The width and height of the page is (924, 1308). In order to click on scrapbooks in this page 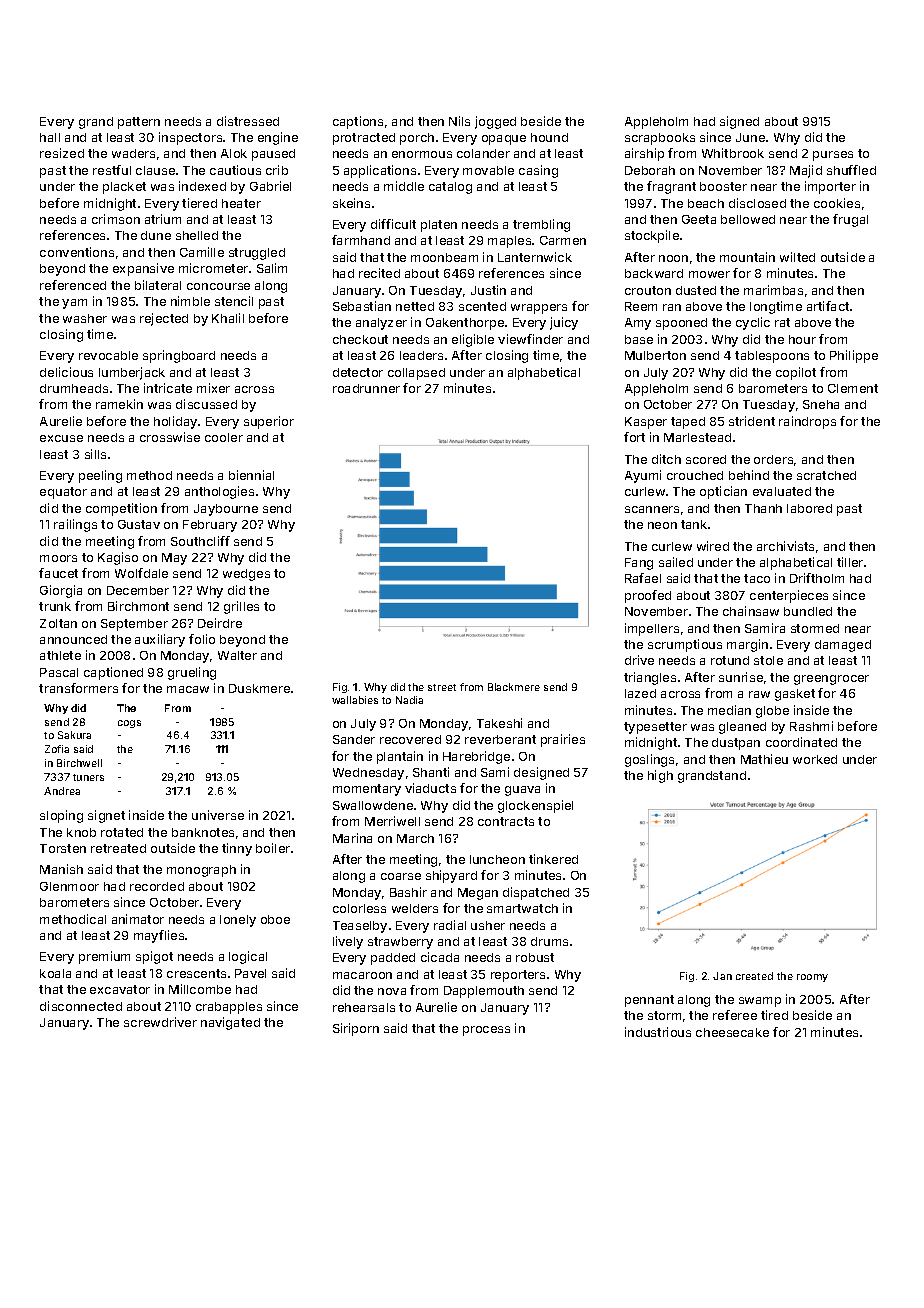, I will do `click(660, 139)`.
